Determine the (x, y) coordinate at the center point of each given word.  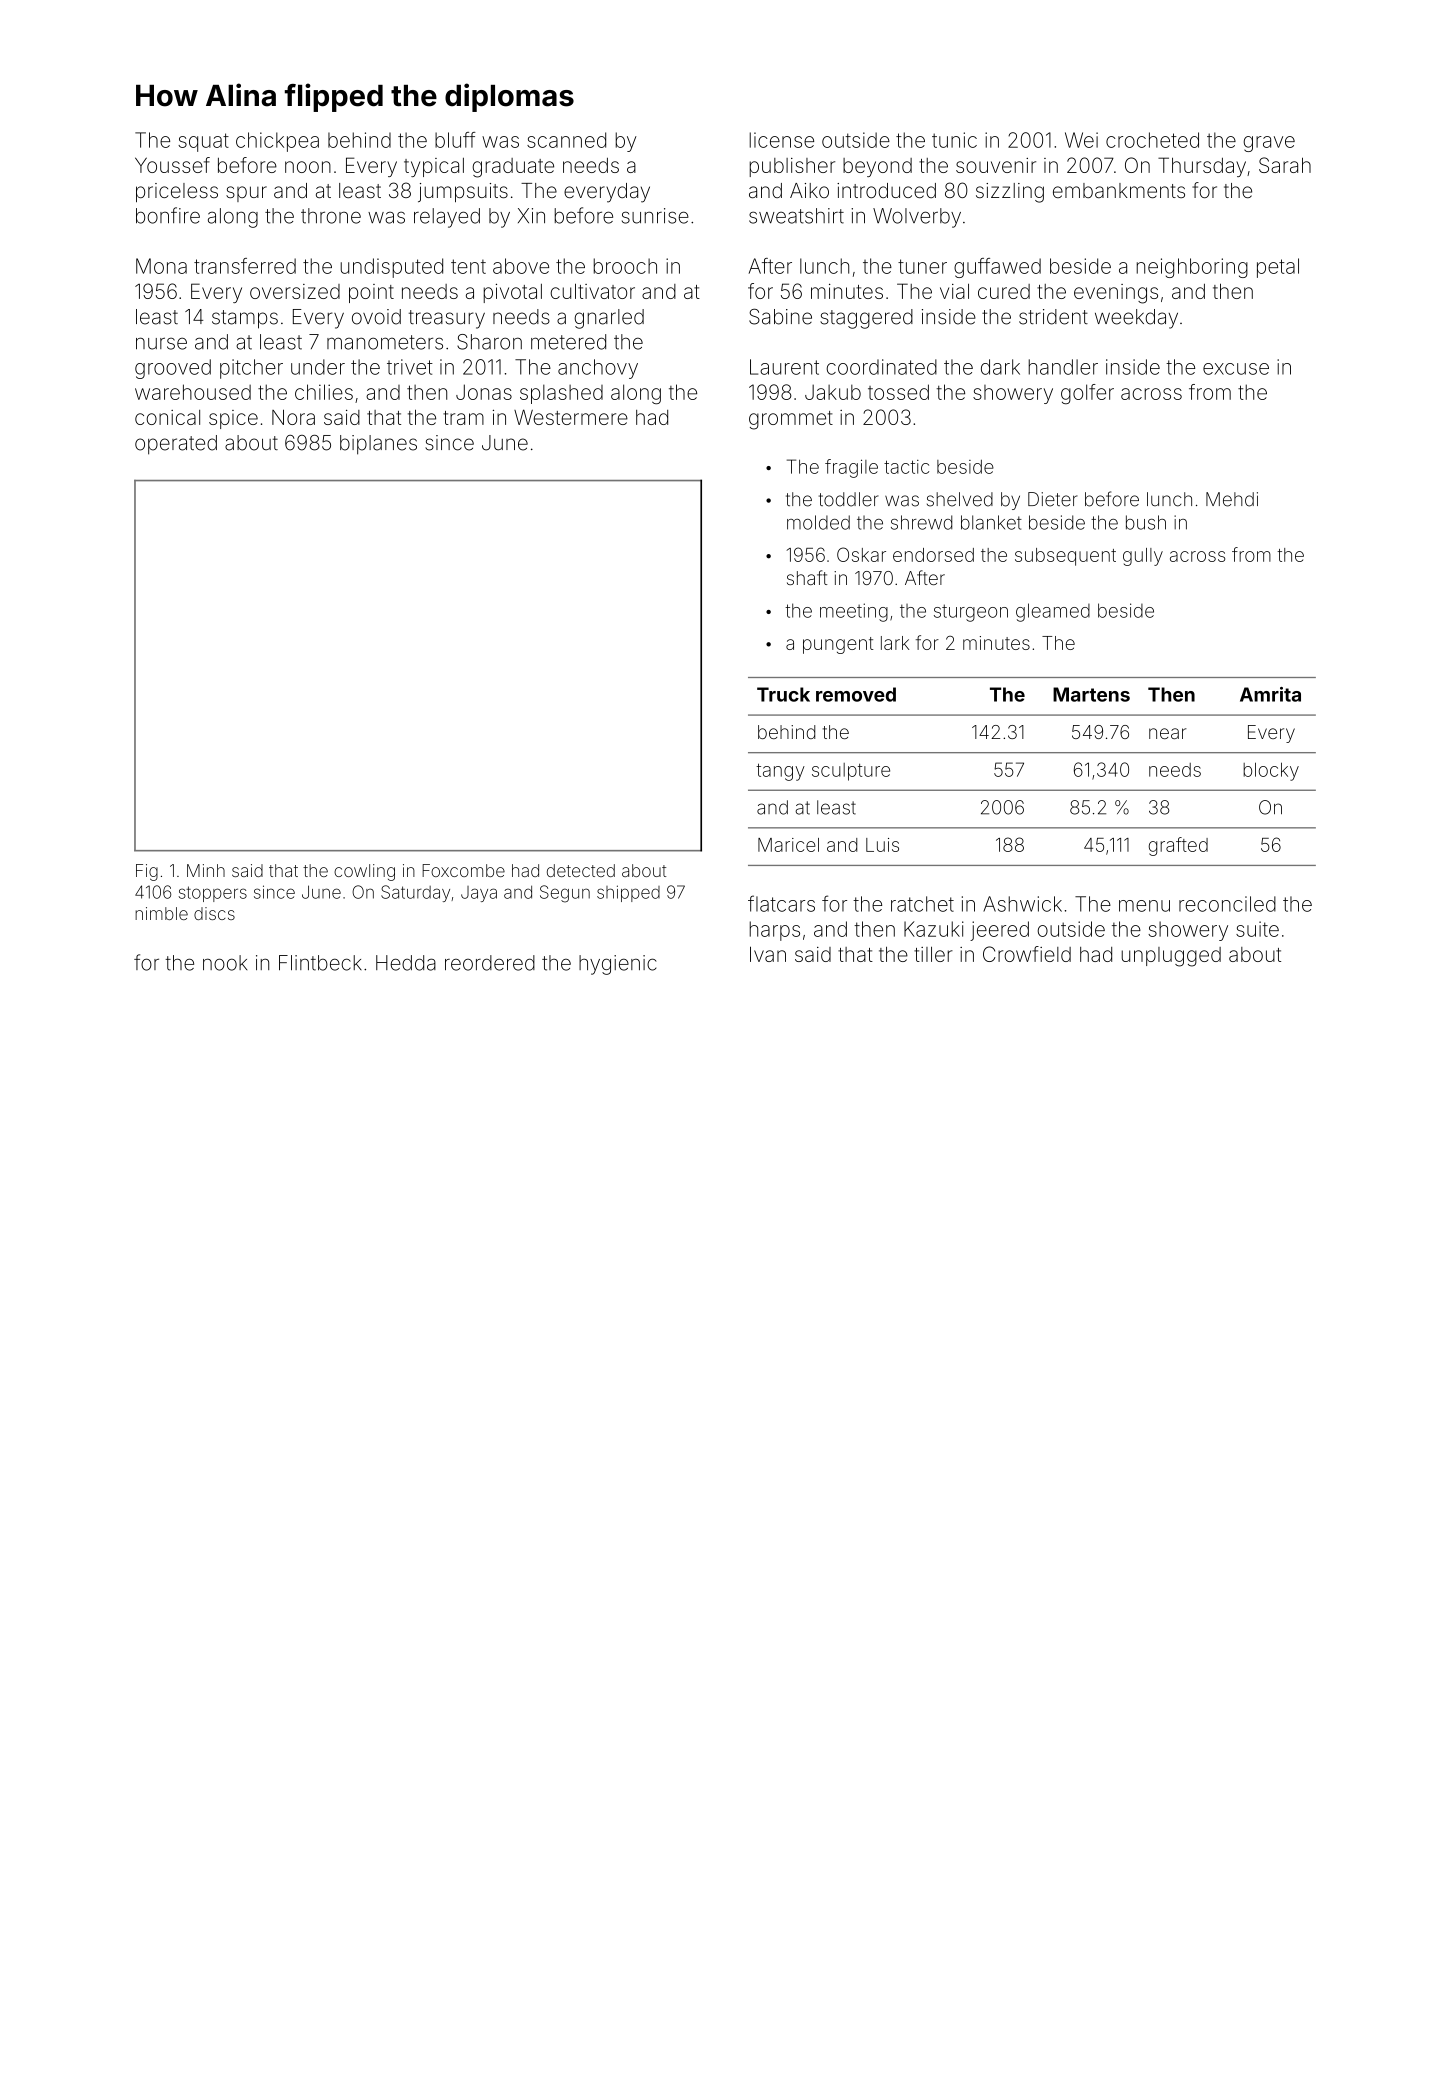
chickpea (277, 142)
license (782, 140)
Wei (1081, 140)
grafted (1178, 846)
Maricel (788, 845)
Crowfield (1027, 954)
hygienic (617, 965)
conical (167, 417)
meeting (854, 612)
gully (1143, 557)
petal (1278, 268)
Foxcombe (463, 870)
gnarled (609, 319)
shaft (807, 577)
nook (225, 963)
